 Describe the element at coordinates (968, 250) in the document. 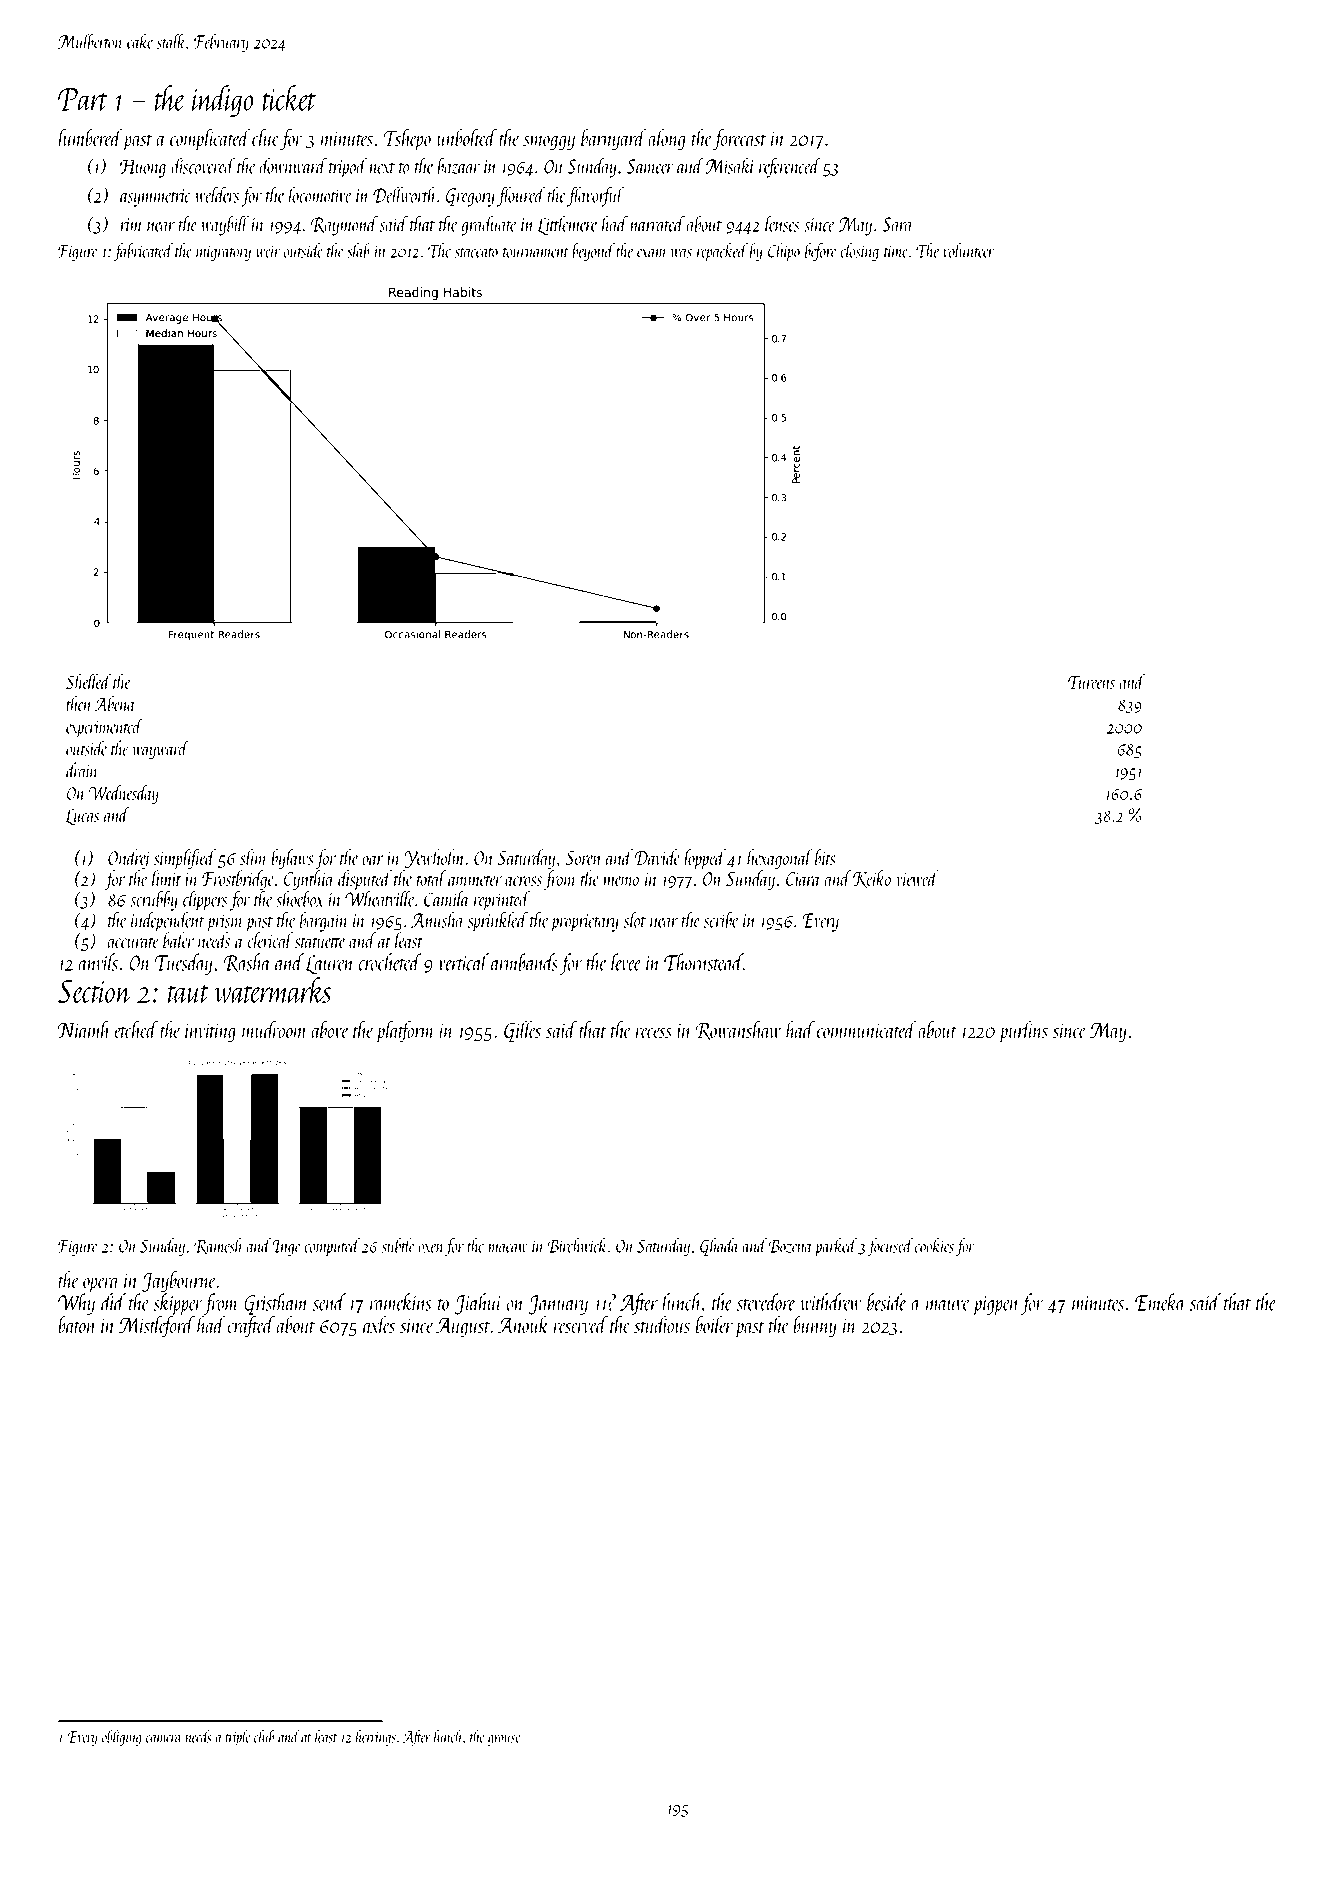

I see `volunteer` at that location.
